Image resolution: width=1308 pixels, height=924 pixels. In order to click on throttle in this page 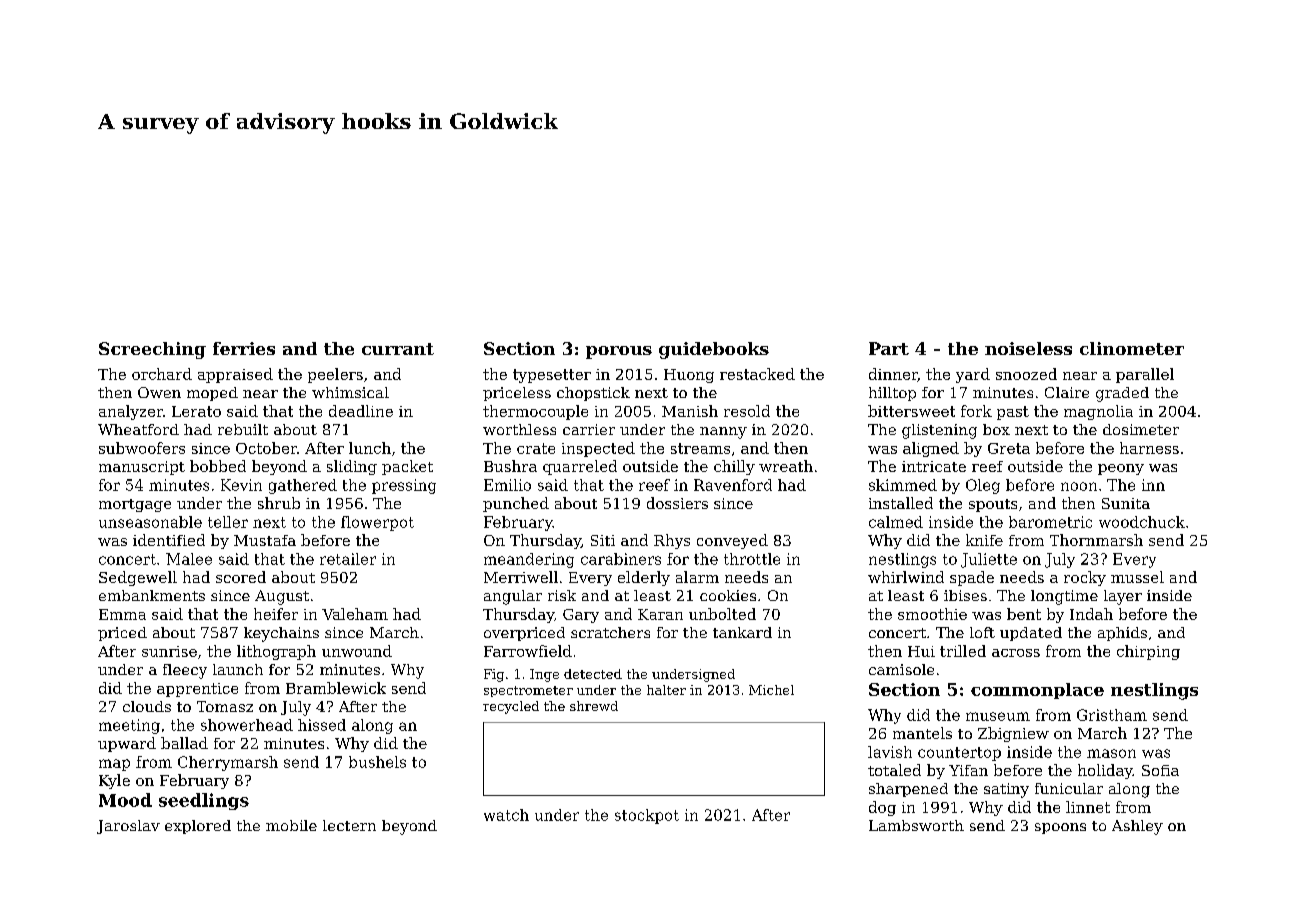, I will do `click(752, 559)`.
